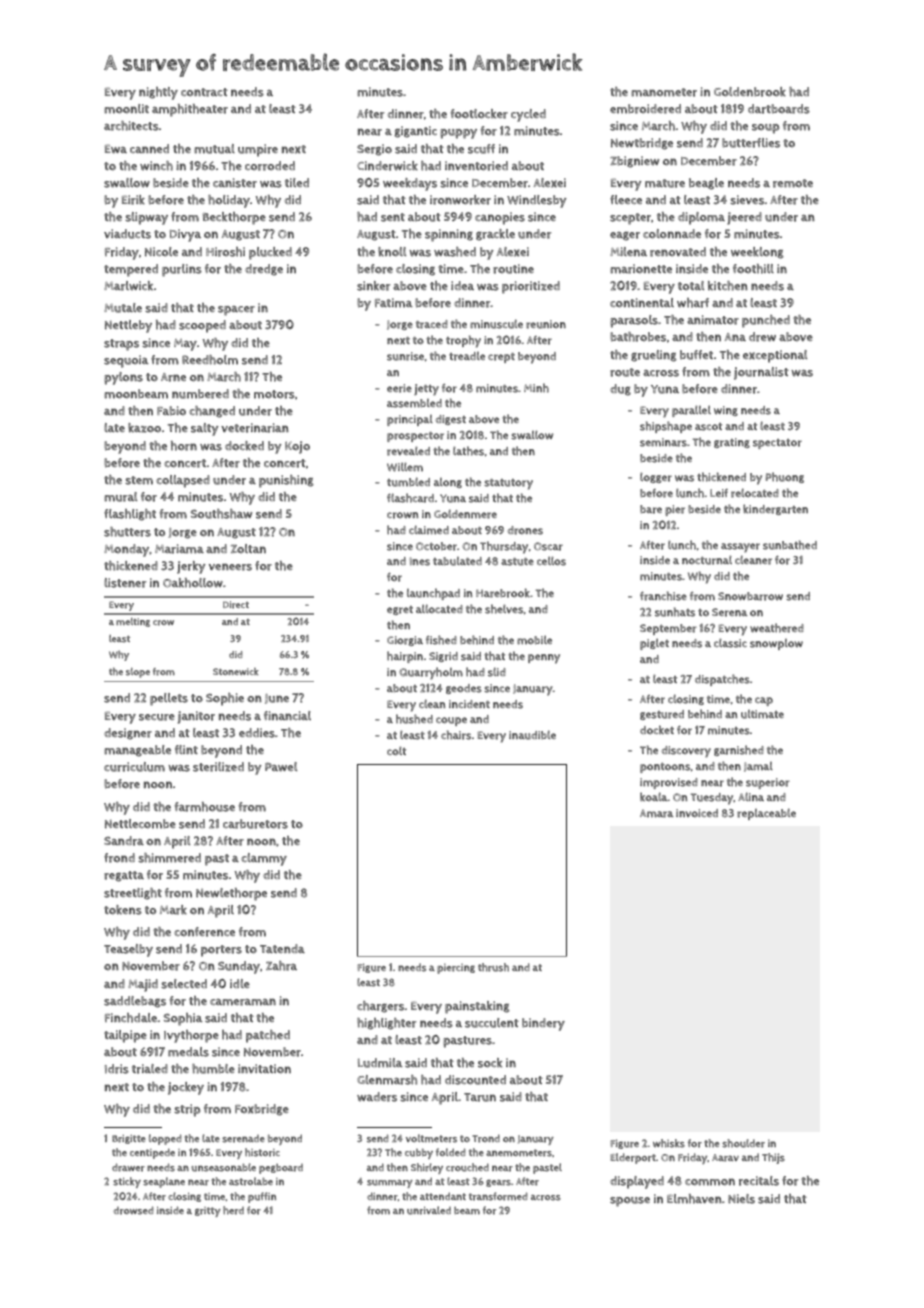  I want to click on egret, so click(400, 610).
